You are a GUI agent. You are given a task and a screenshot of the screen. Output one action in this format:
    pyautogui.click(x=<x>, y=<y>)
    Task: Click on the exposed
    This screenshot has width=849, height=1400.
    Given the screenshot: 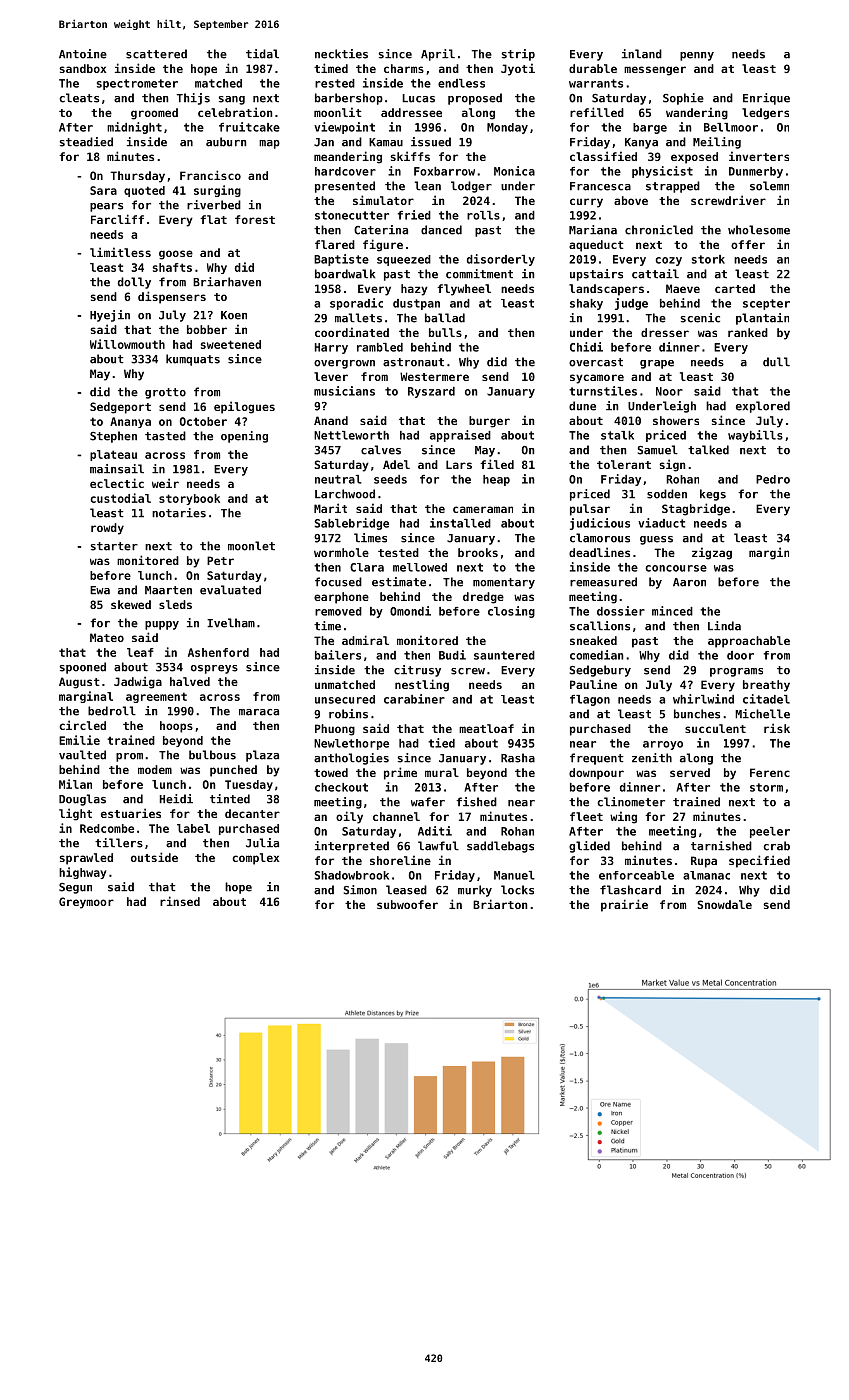 What is the action you would take?
    pyautogui.click(x=694, y=158)
